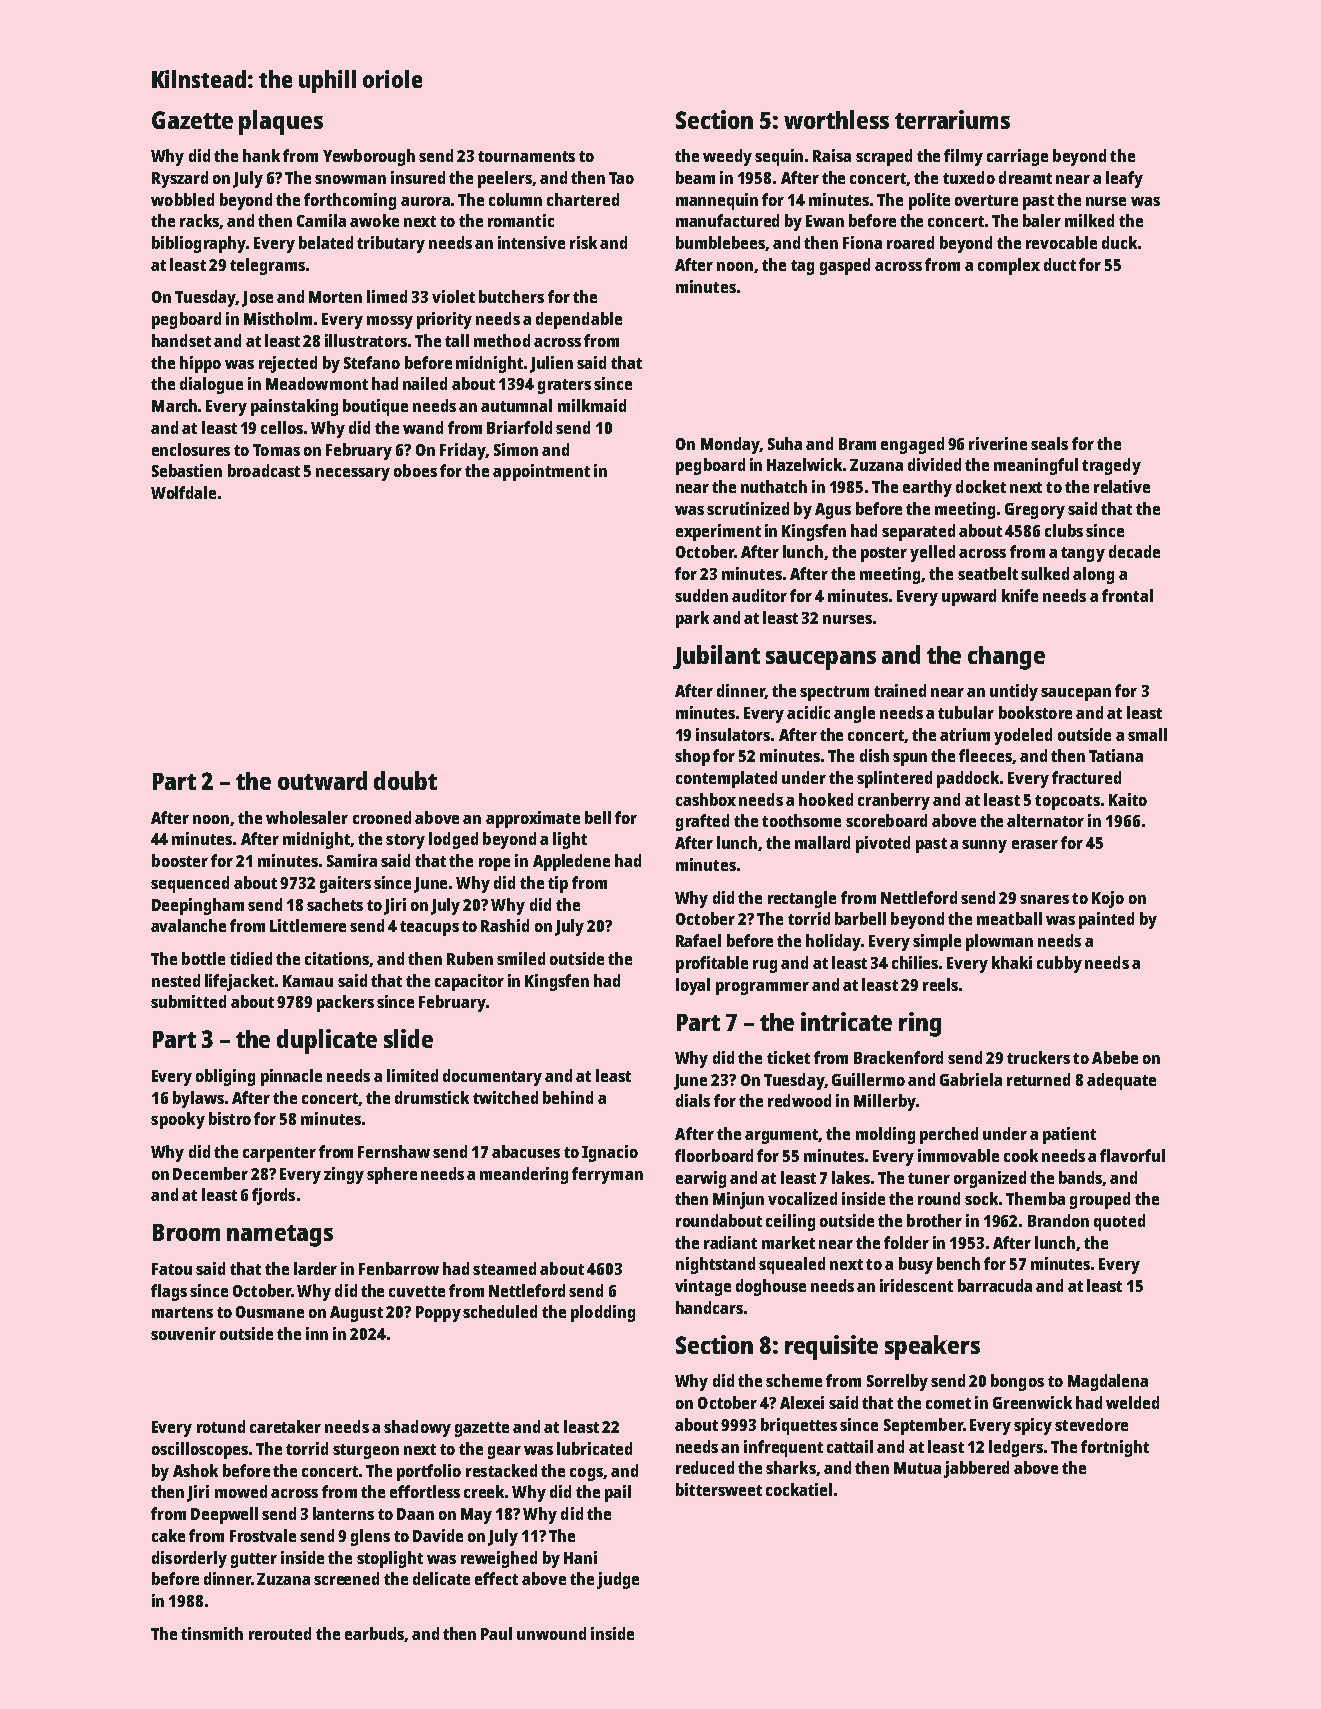 The height and width of the screenshot is (1709, 1321). Describe the element at coordinates (195, 1470) in the screenshot. I see `Ashok` at that location.
